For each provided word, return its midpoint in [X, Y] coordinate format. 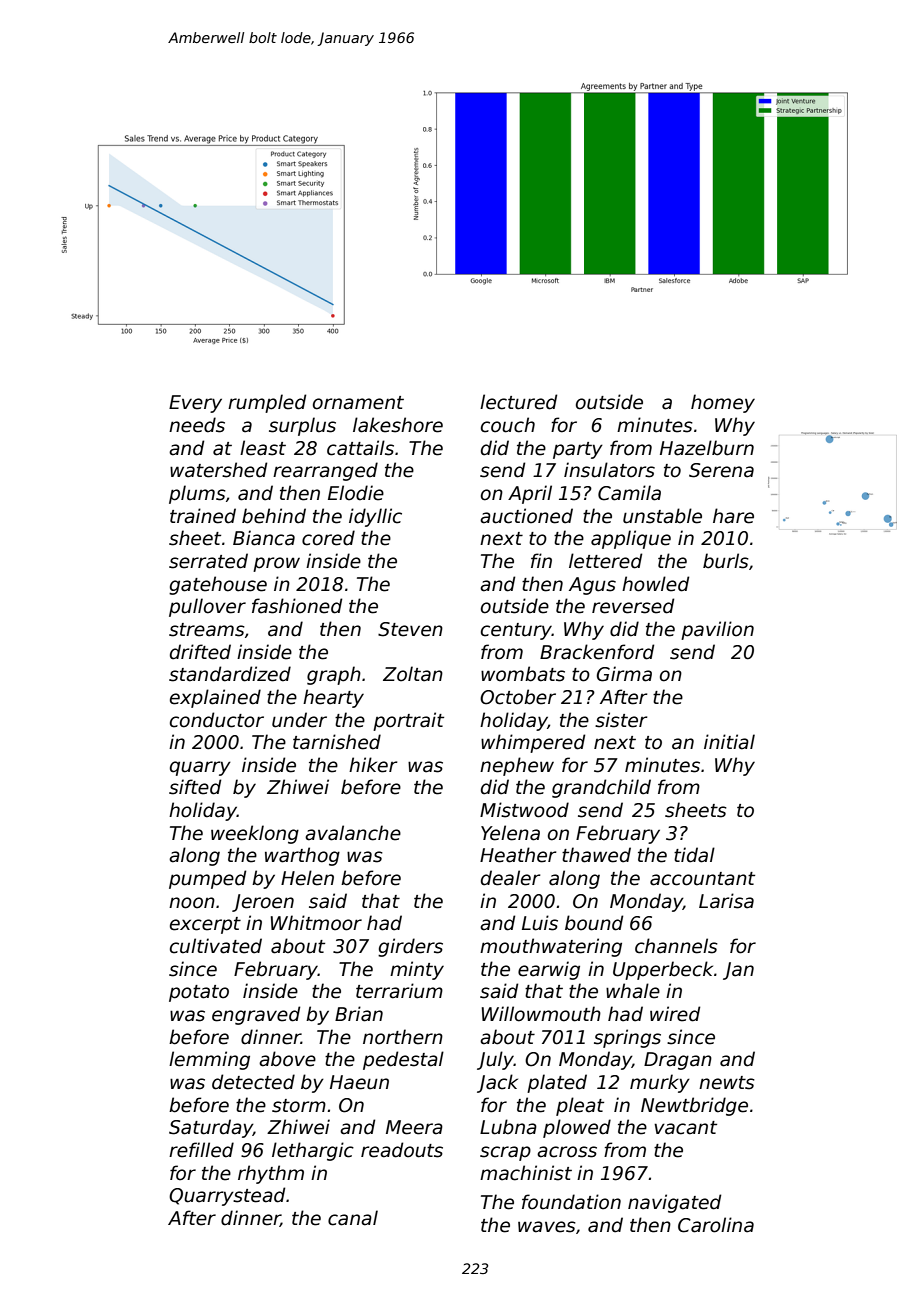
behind [274, 516]
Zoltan [413, 674]
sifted [195, 787]
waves [547, 1227]
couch [508, 425]
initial [729, 742]
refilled [201, 1150]
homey [723, 403]
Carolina [716, 1225]
